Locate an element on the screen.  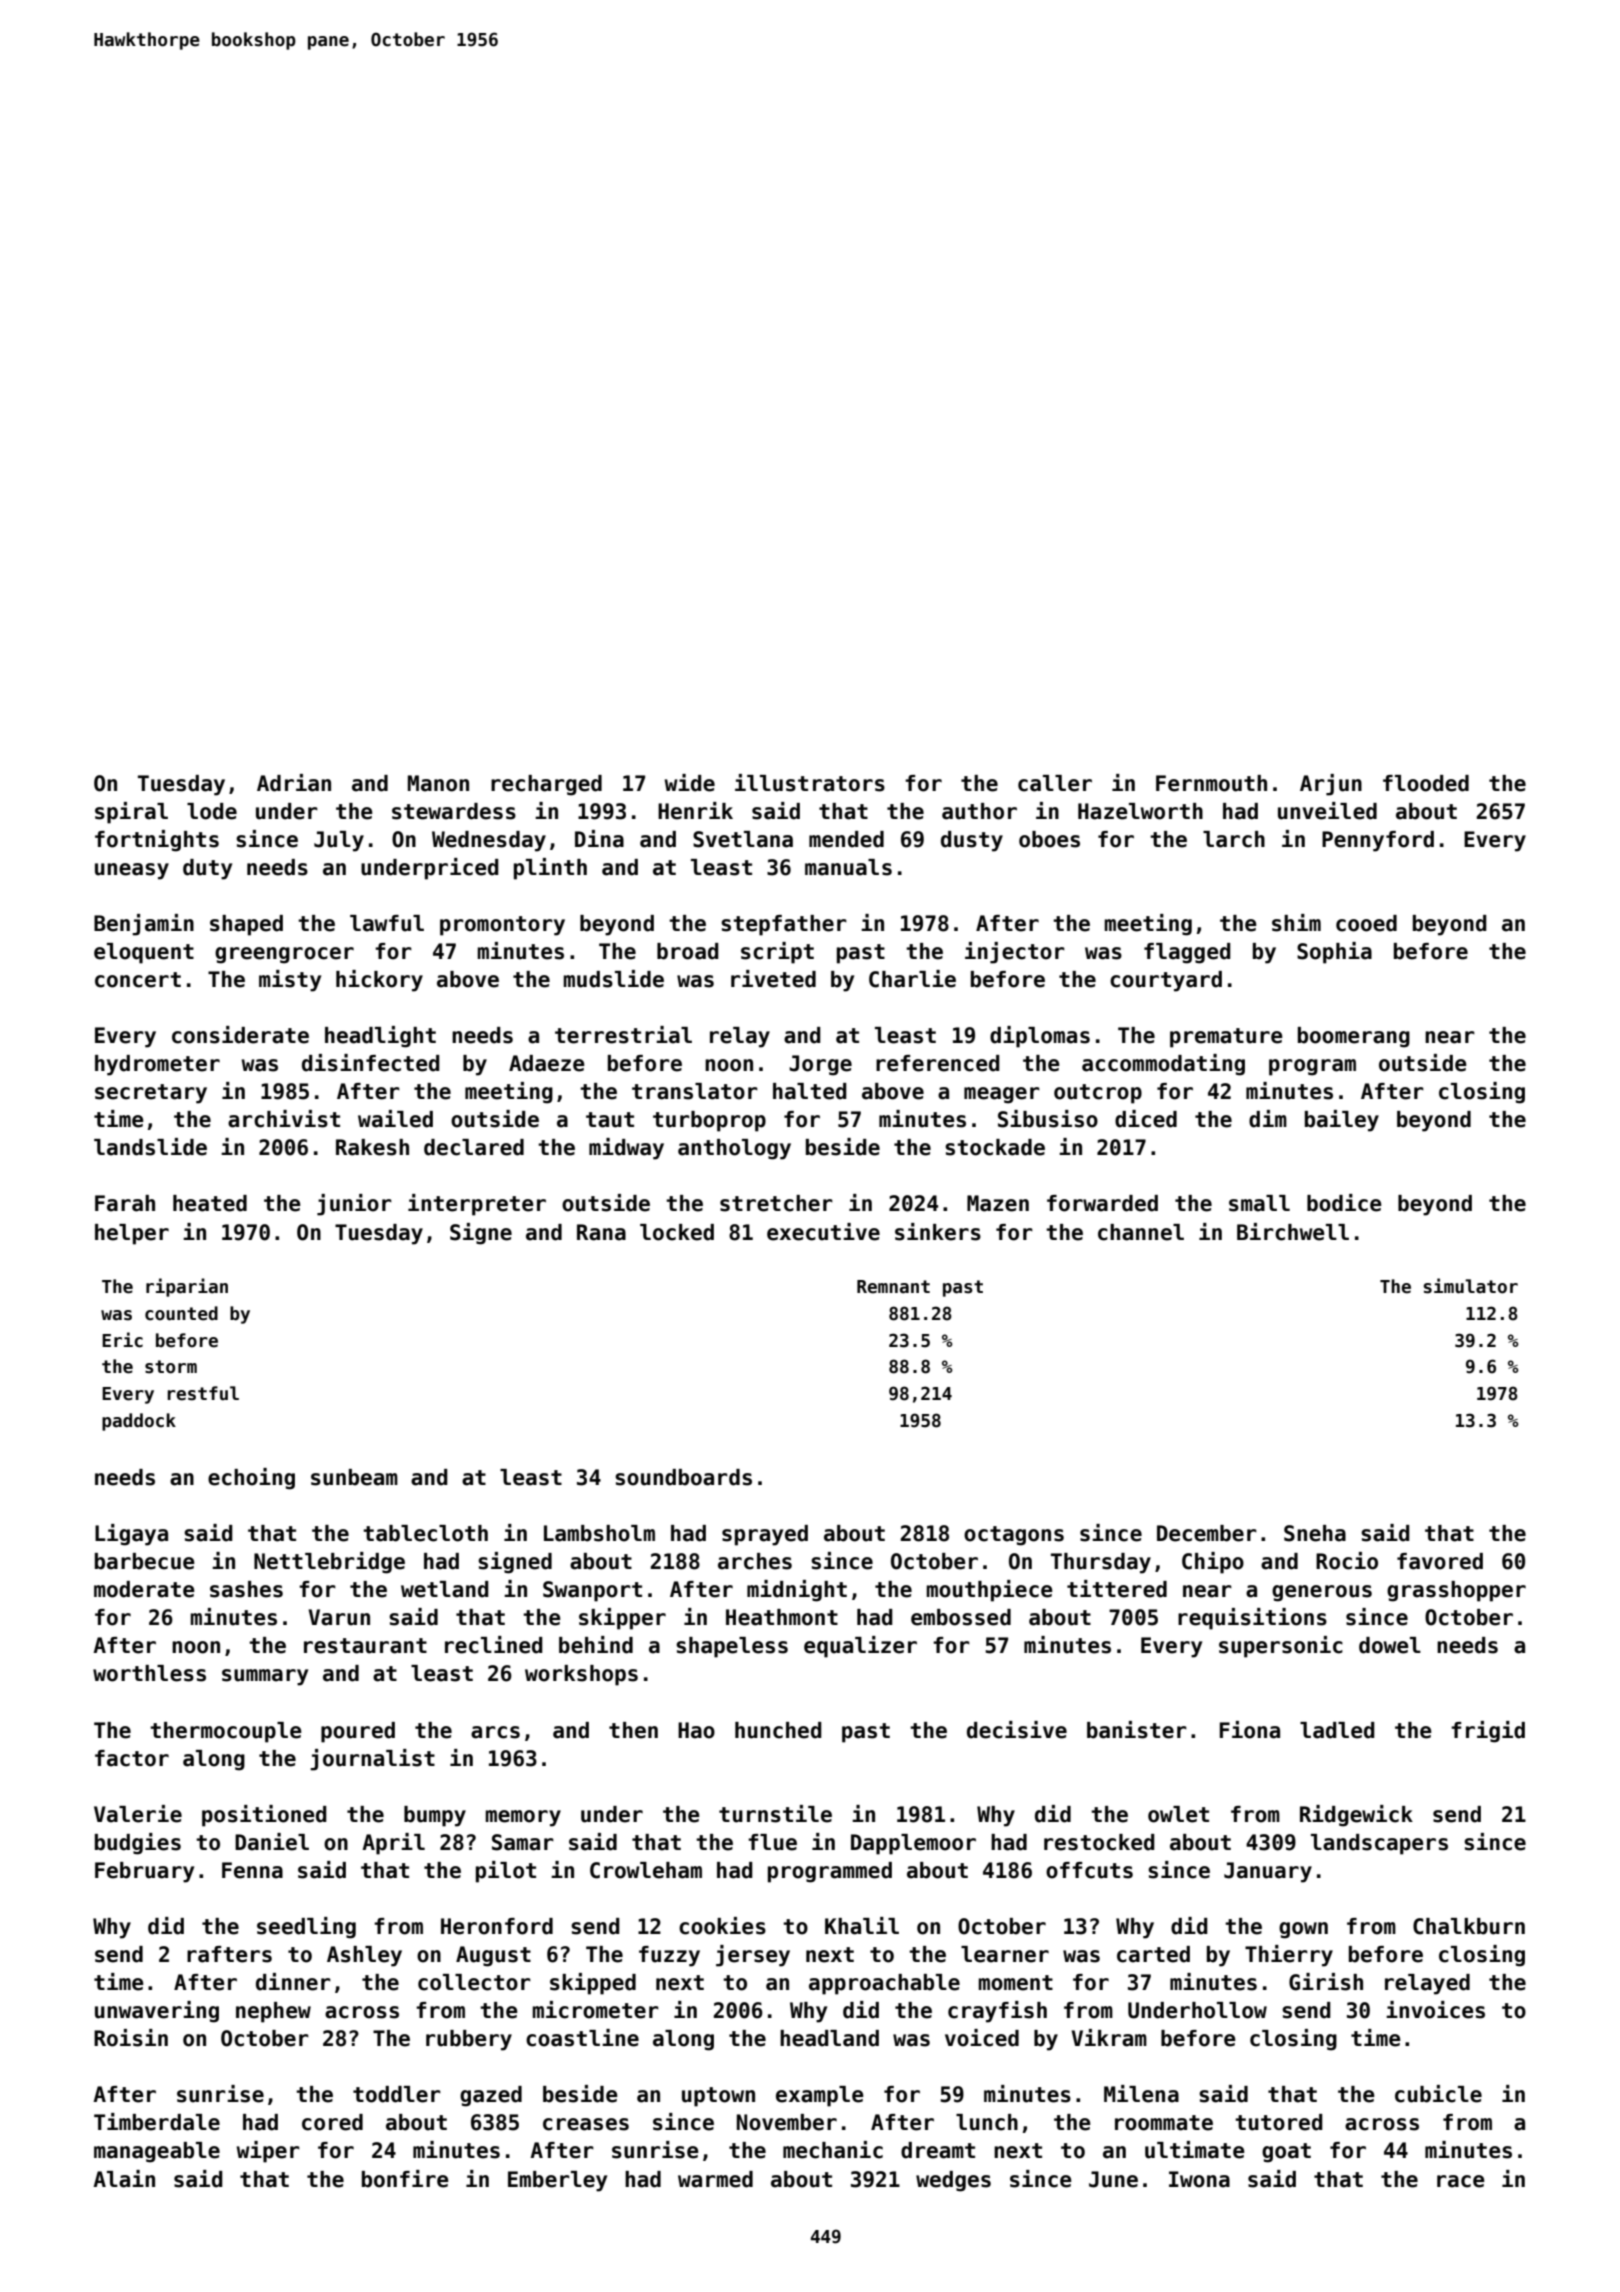
Henrik is located at coordinates (695, 811).
